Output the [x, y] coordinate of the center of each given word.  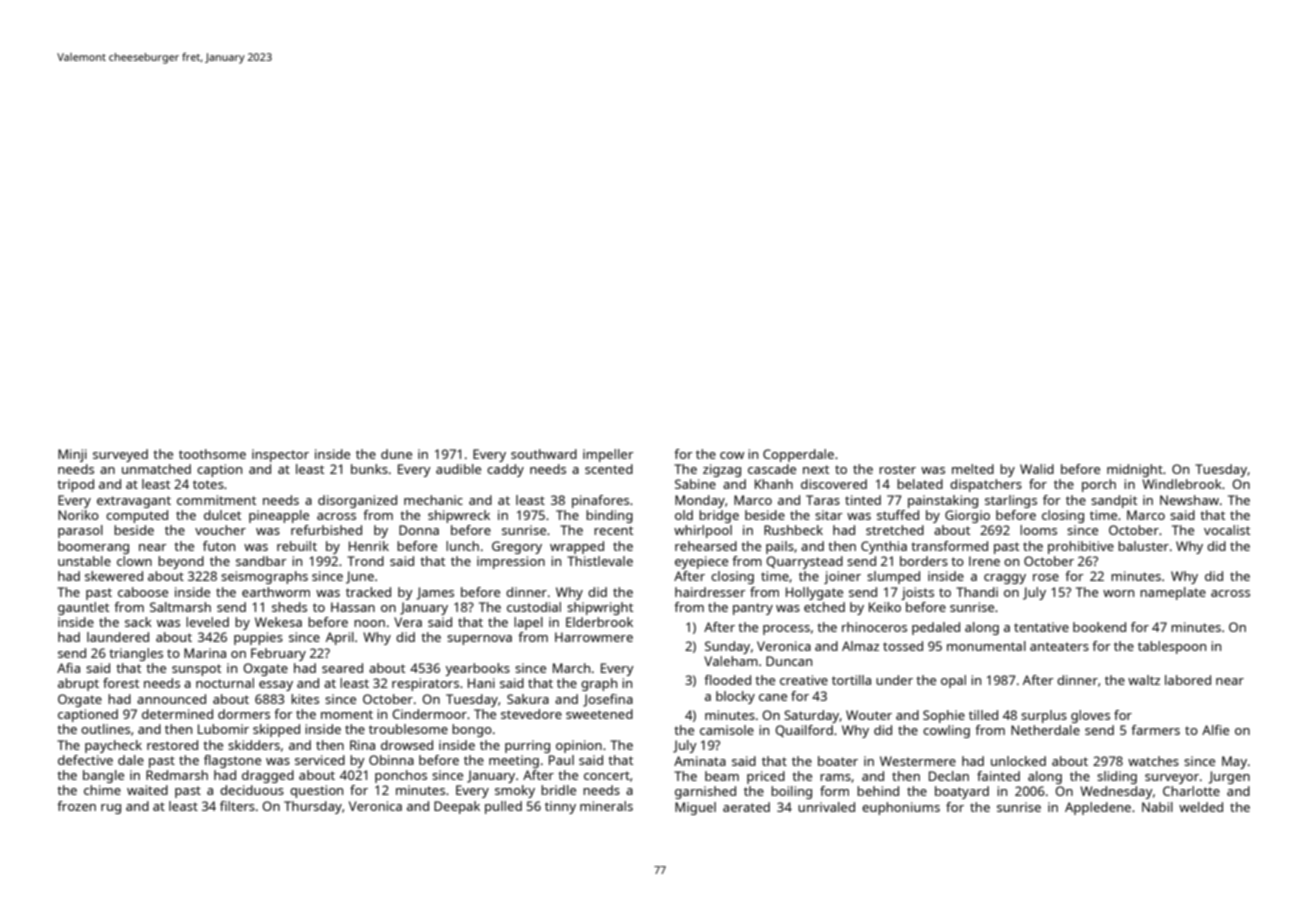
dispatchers [986, 485]
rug [111, 809]
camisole [727, 730]
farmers [1155, 730]
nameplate [1173, 593]
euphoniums [901, 808]
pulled [503, 807]
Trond [365, 561]
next [816, 469]
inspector [280, 455]
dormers [244, 714]
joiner [842, 577]
